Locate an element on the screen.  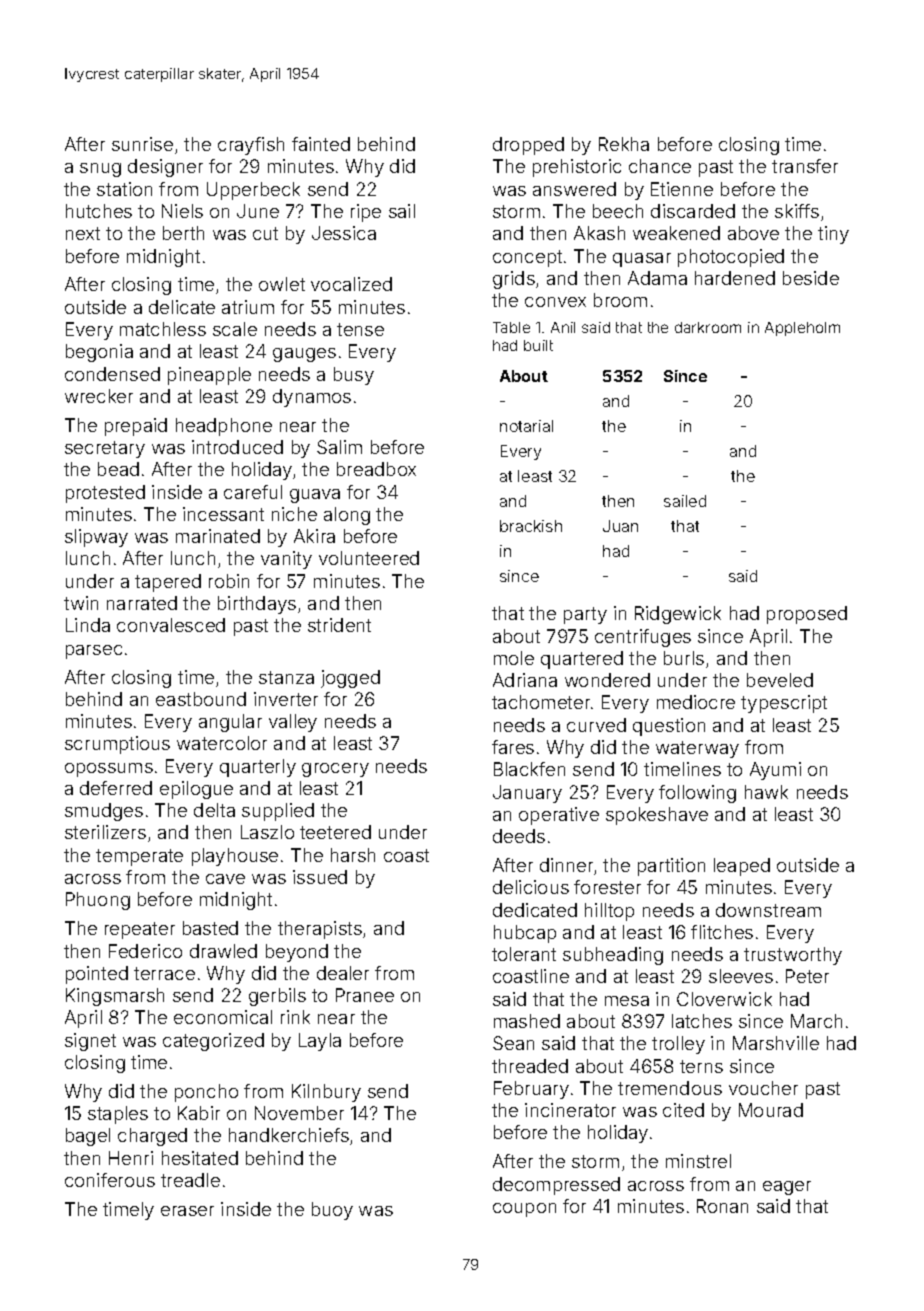
buoy is located at coordinates (332, 1211).
